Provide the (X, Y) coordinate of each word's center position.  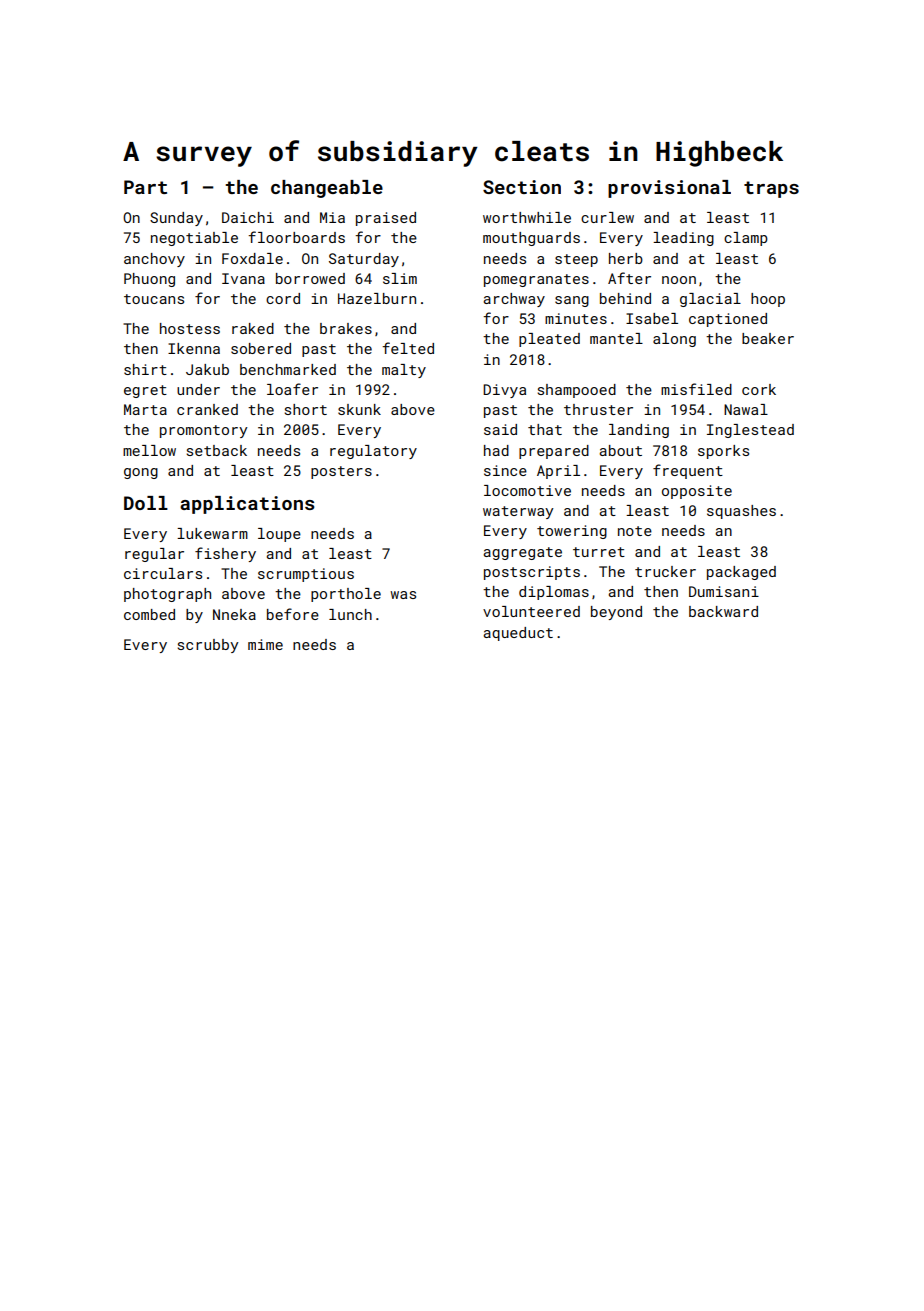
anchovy (154, 260)
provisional (669, 189)
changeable (327, 189)
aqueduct (518, 634)
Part (145, 187)
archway (514, 300)
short (306, 409)
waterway (518, 512)
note (635, 531)
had (496, 450)
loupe (279, 535)
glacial (710, 300)
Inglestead (750, 431)
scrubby (208, 646)
